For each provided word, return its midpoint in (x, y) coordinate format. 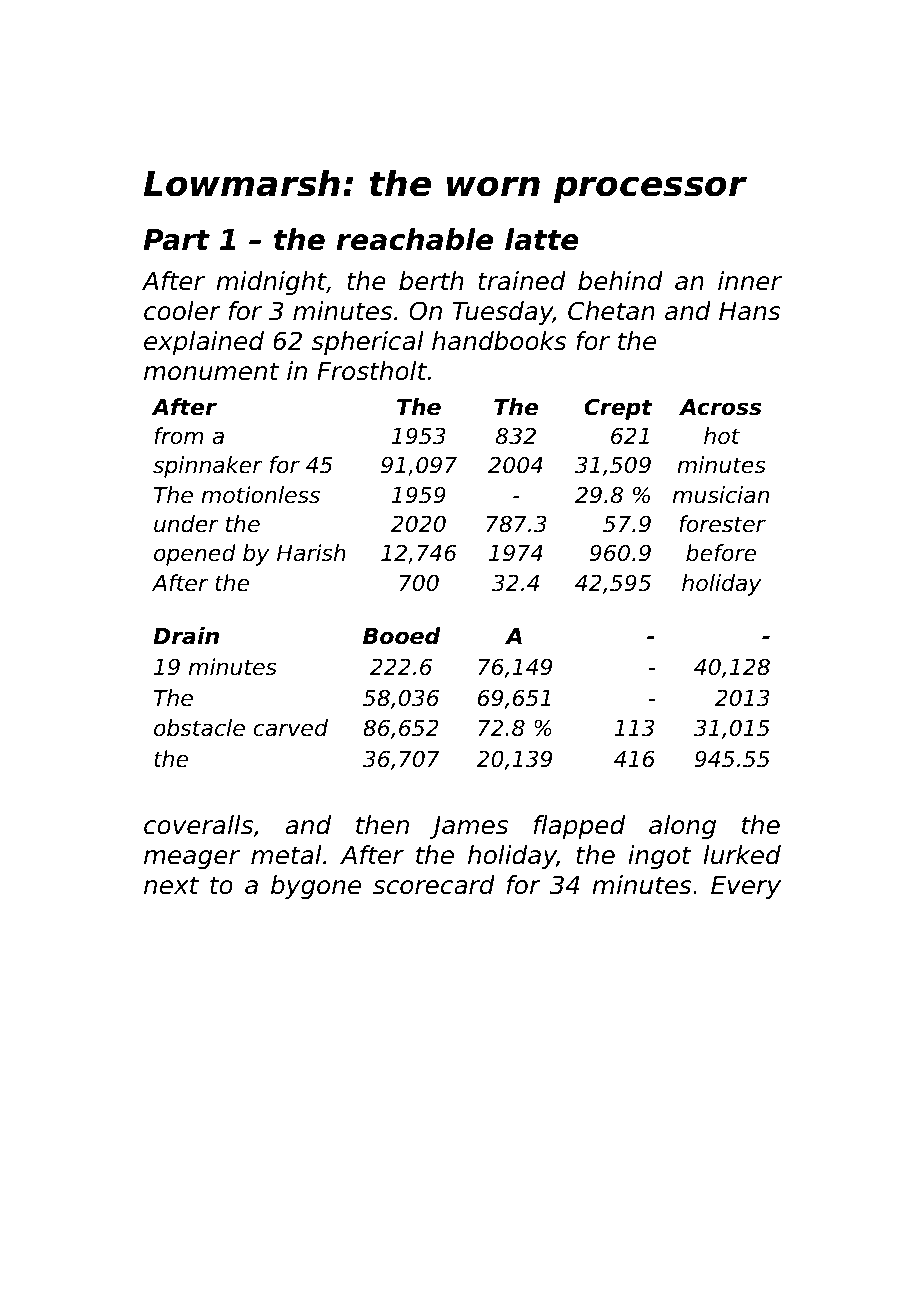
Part (176, 240)
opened (195, 555)
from (178, 436)
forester (722, 524)
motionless (260, 495)
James (469, 827)
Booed (402, 636)
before (721, 553)
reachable (414, 239)
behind (620, 281)
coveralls (198, 825)
